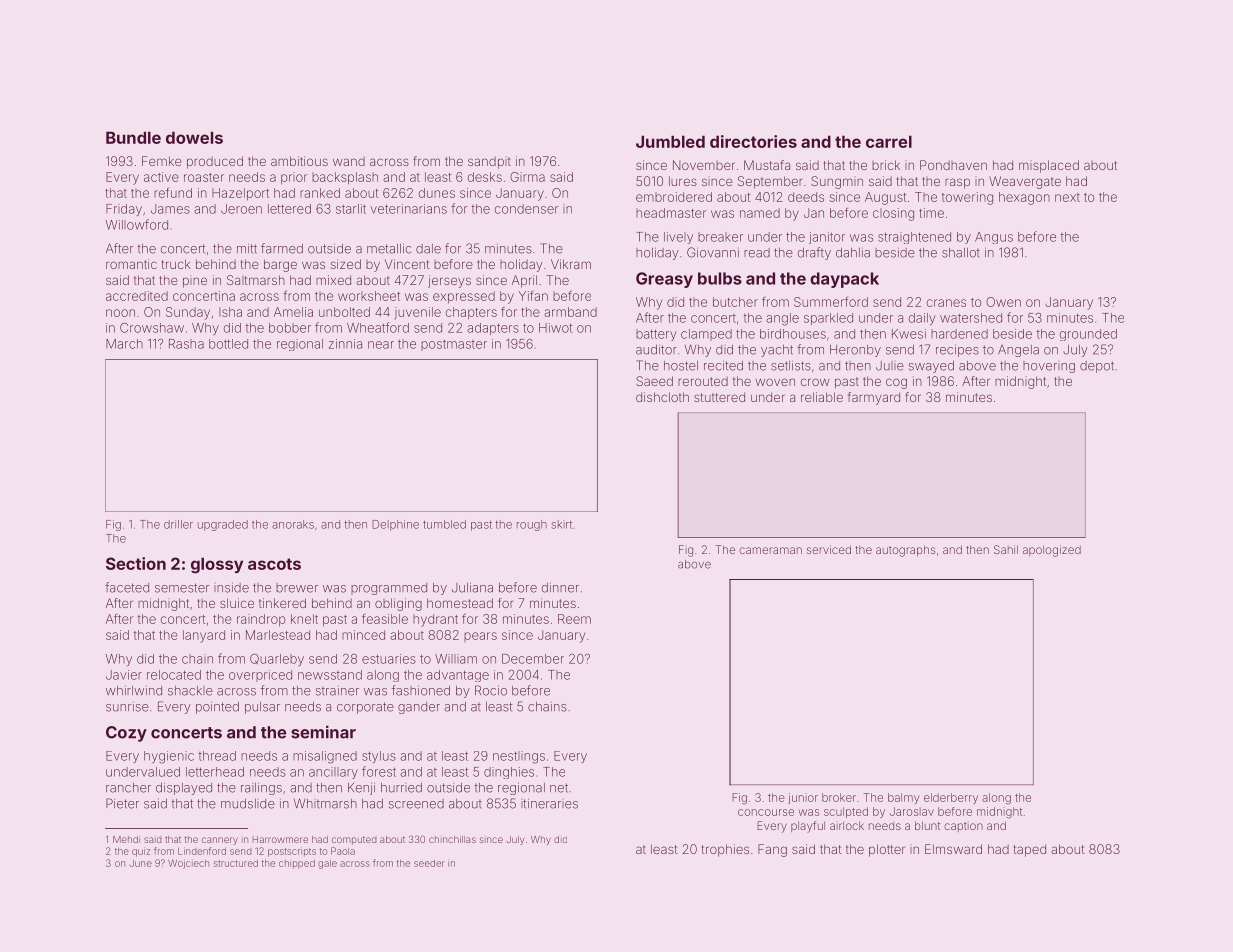 The image size is (1233, 952). Describe the element at coordinates (1052, 551) in the screenshot. I see `apologized` at that location.
